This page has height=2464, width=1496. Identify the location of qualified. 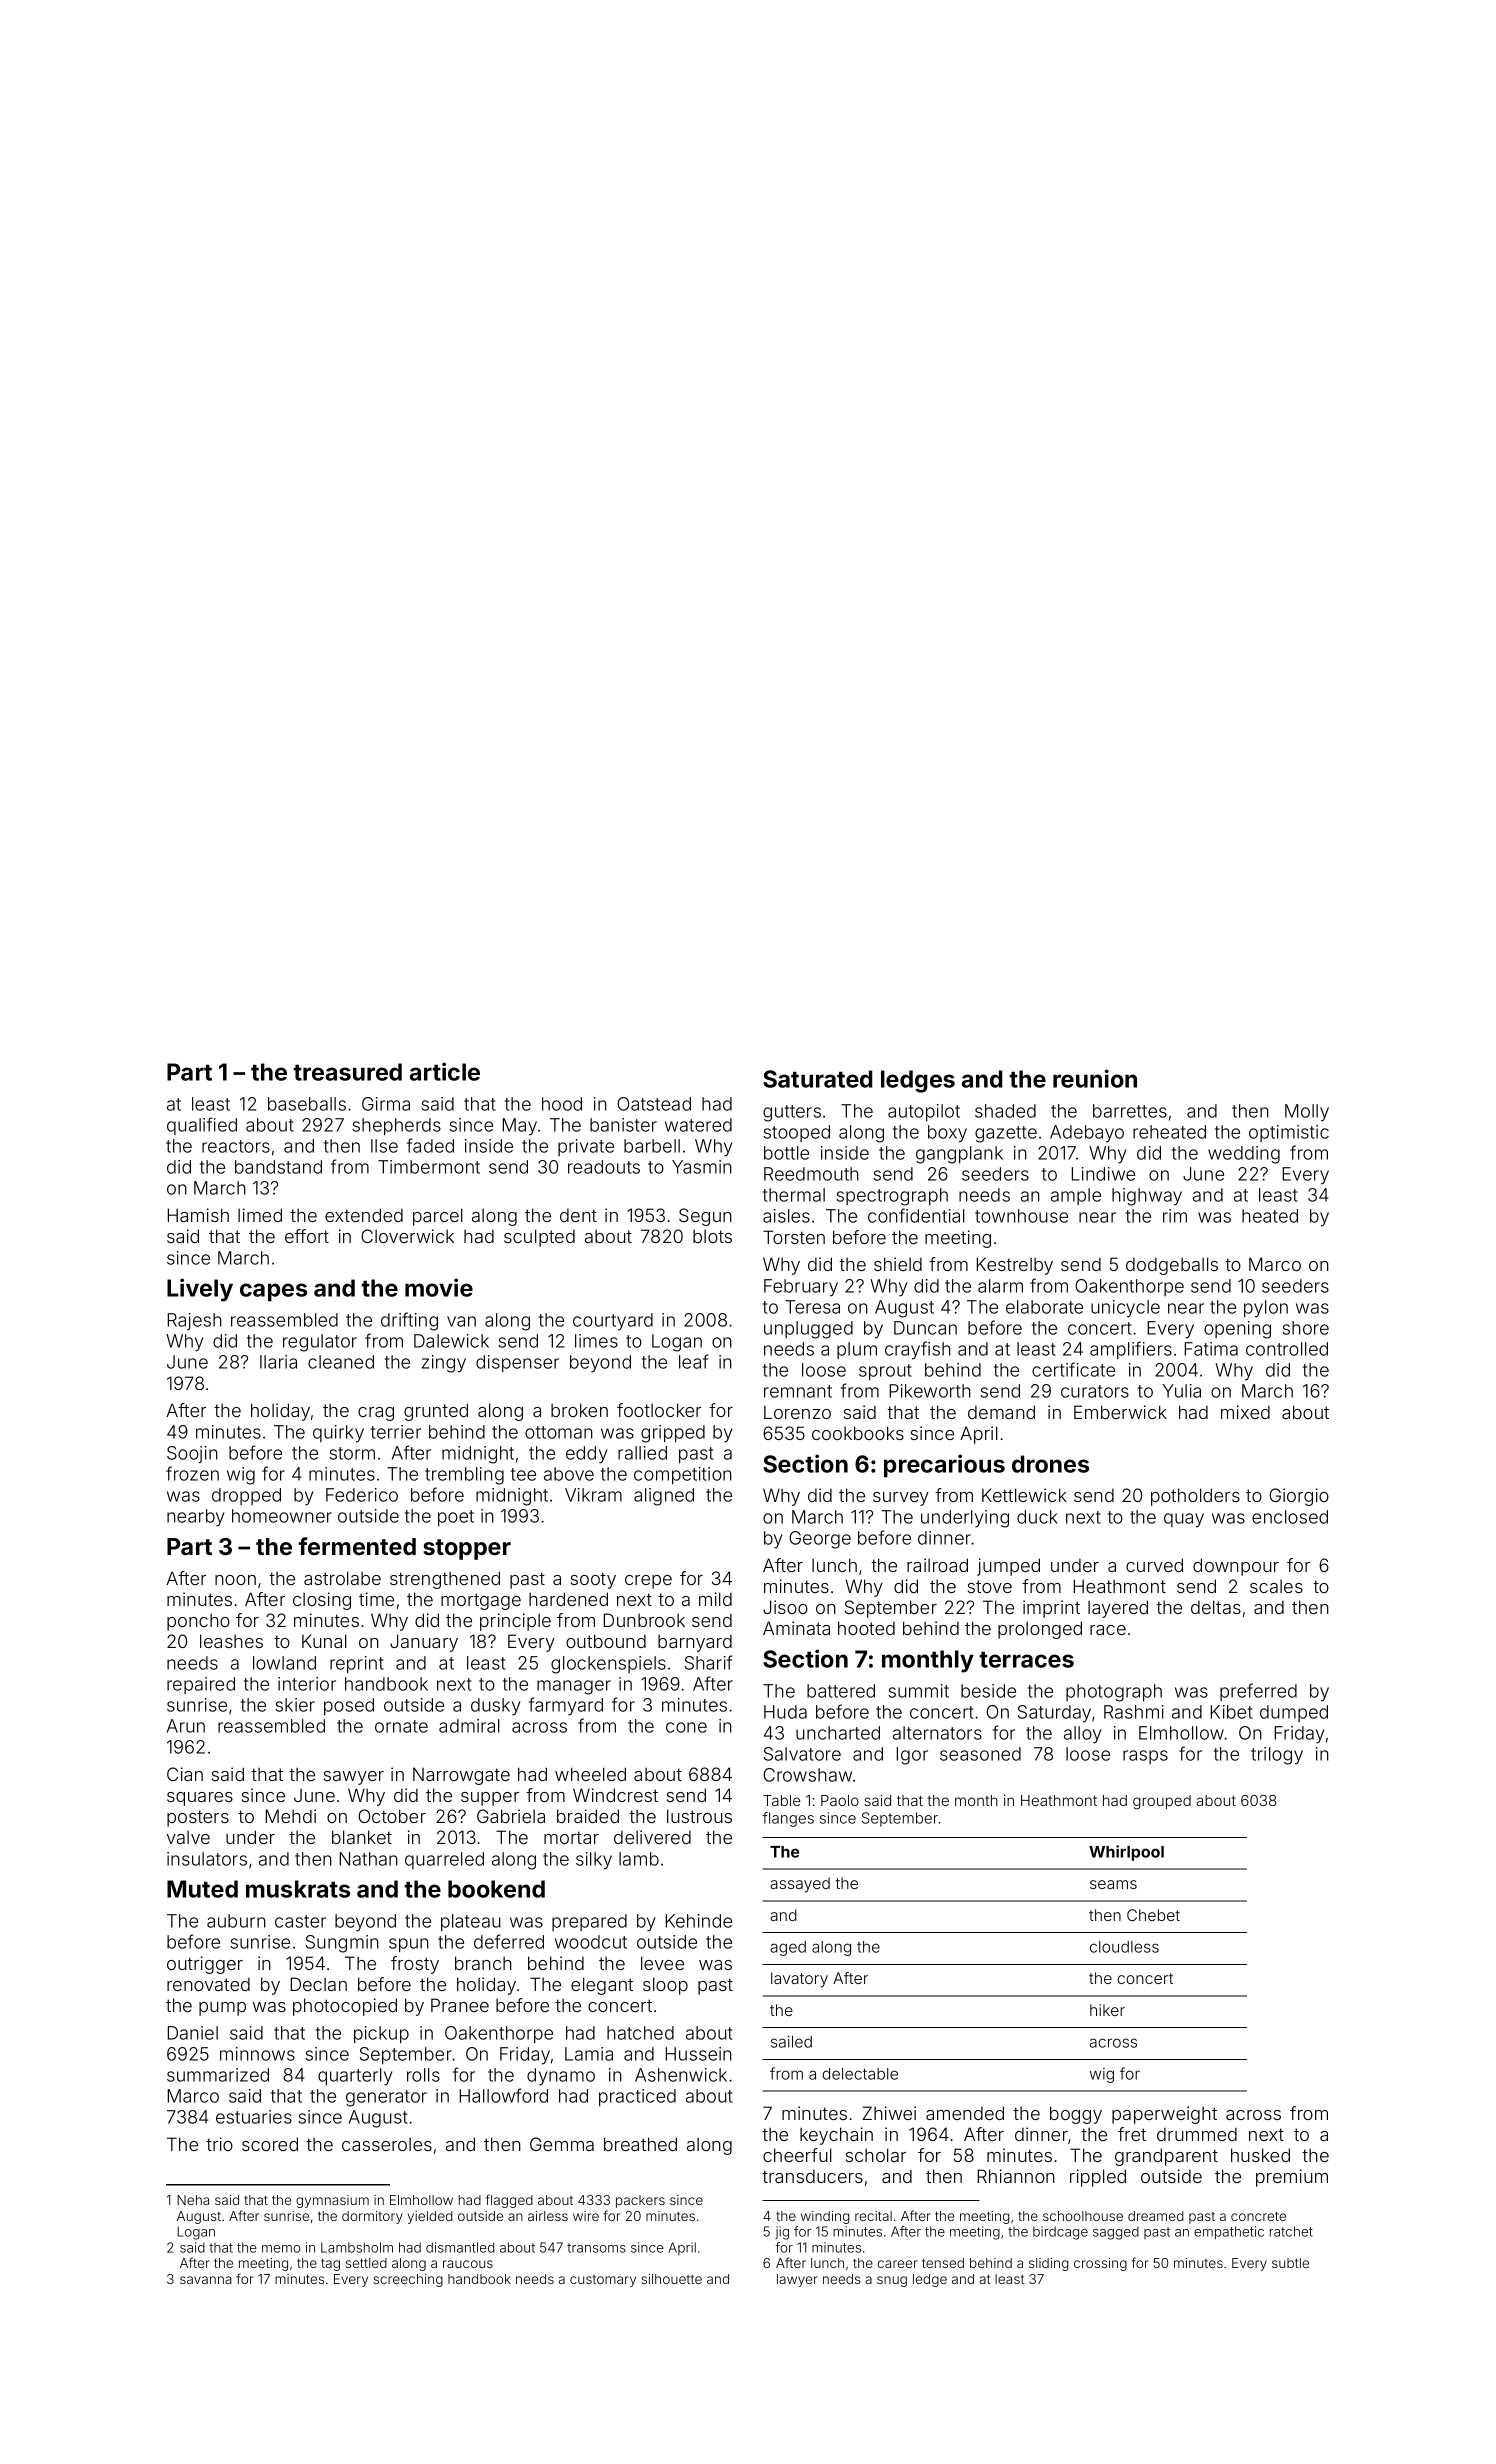
(202, 1126).
